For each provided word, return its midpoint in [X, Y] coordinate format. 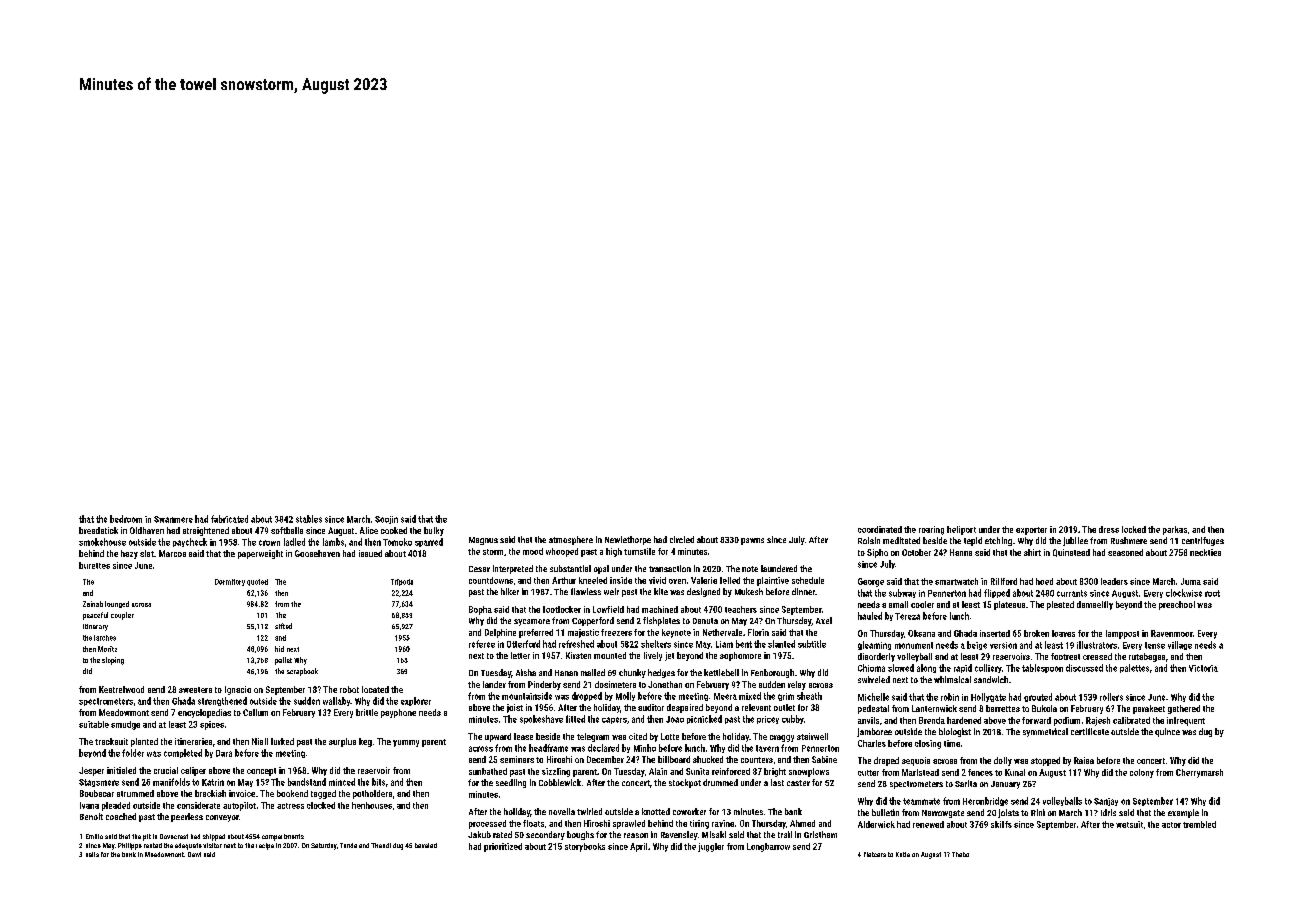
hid [279, 649]
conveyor [222, 818]
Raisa [1084, 760]
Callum [255, 712]
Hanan [566, 673]
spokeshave [541, 719]
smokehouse [102, 542]
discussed [1084, 668]
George [871, 582]
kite [661, 591]
